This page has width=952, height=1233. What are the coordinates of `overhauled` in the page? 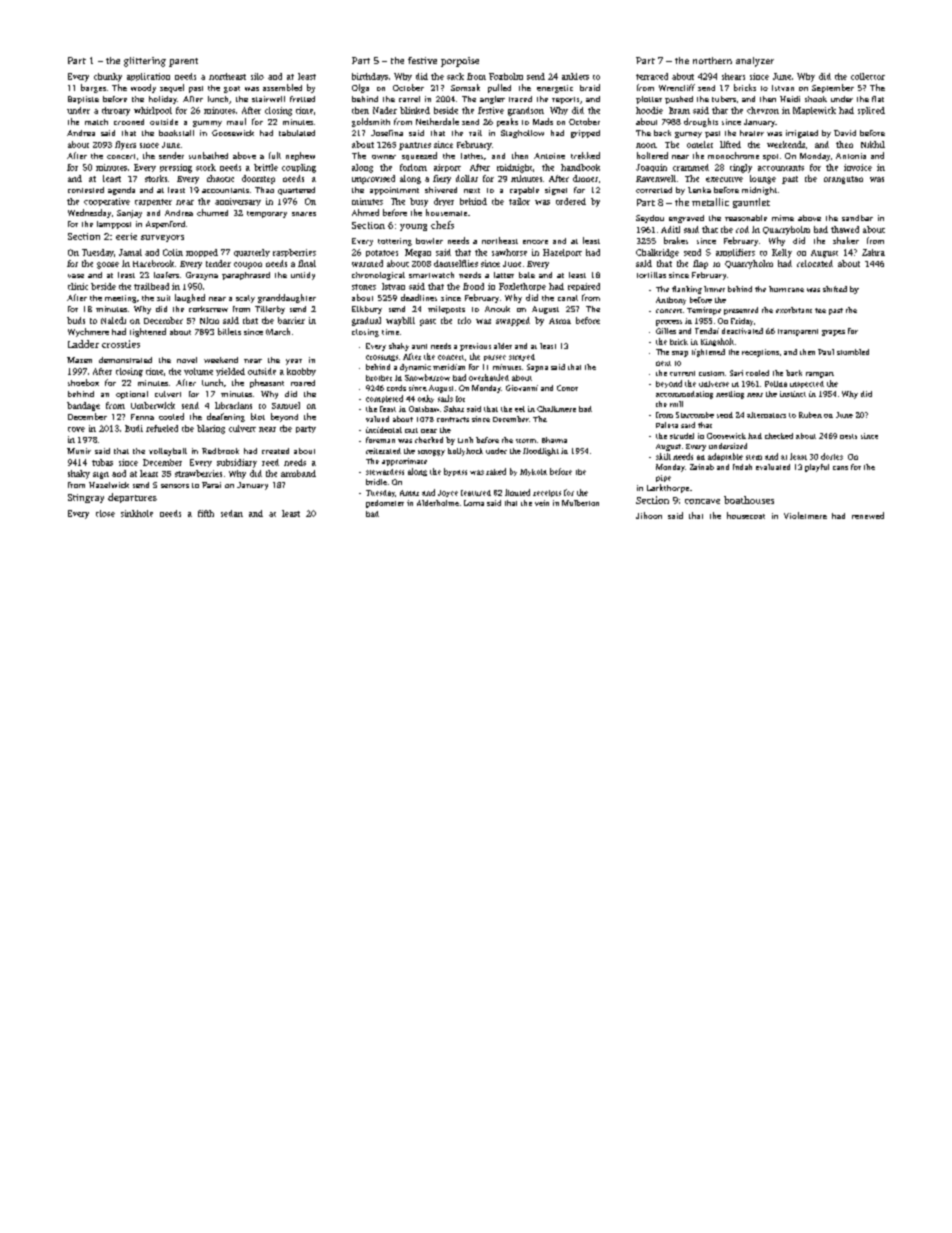 It's located at (489, 377).
